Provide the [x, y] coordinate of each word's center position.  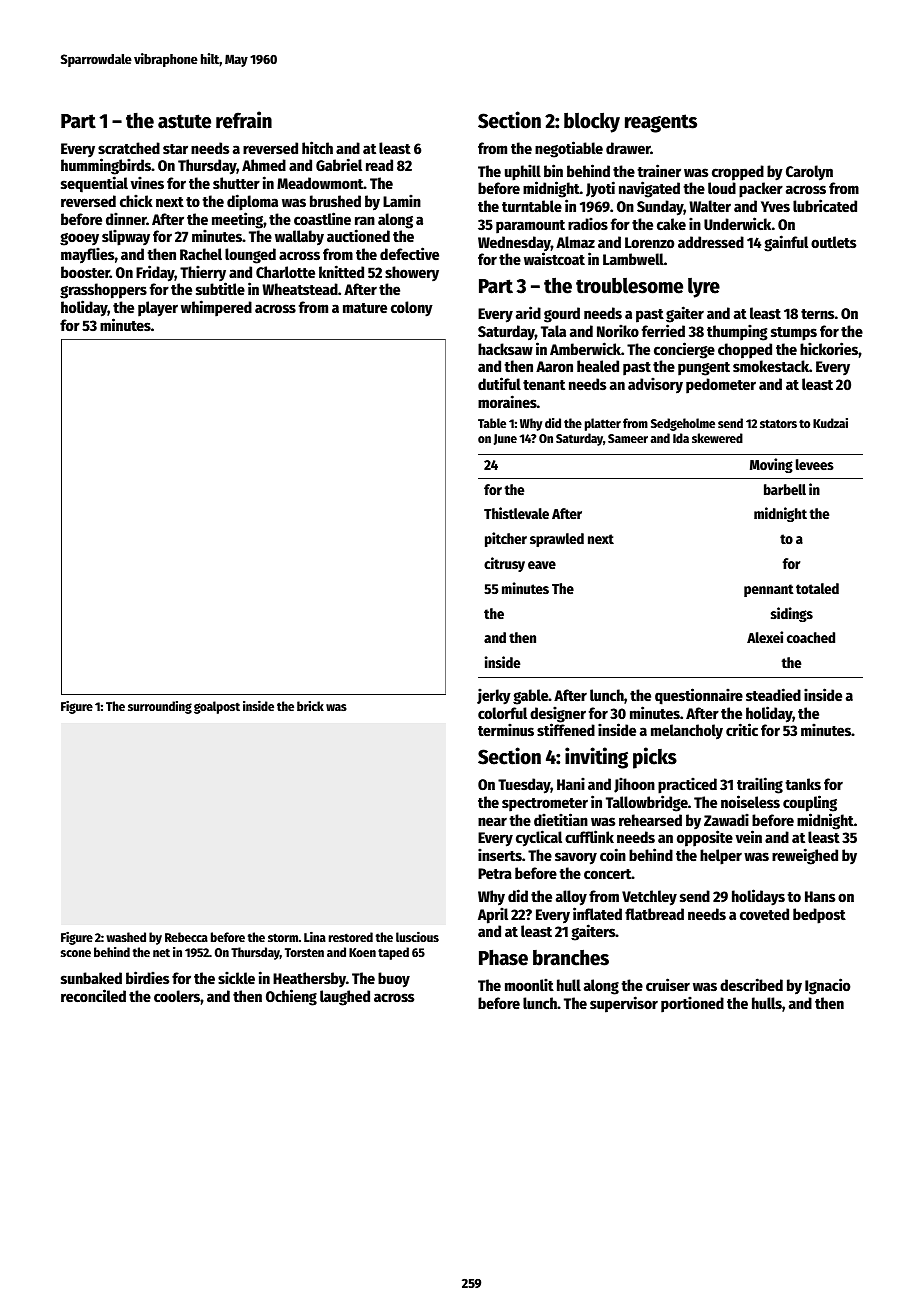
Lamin [402, 200]
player [158, 309]
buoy [394, 980]
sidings [792, 614]
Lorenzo [649, 242]
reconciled [93, 995]
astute [184, 121]
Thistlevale [516, 513]
